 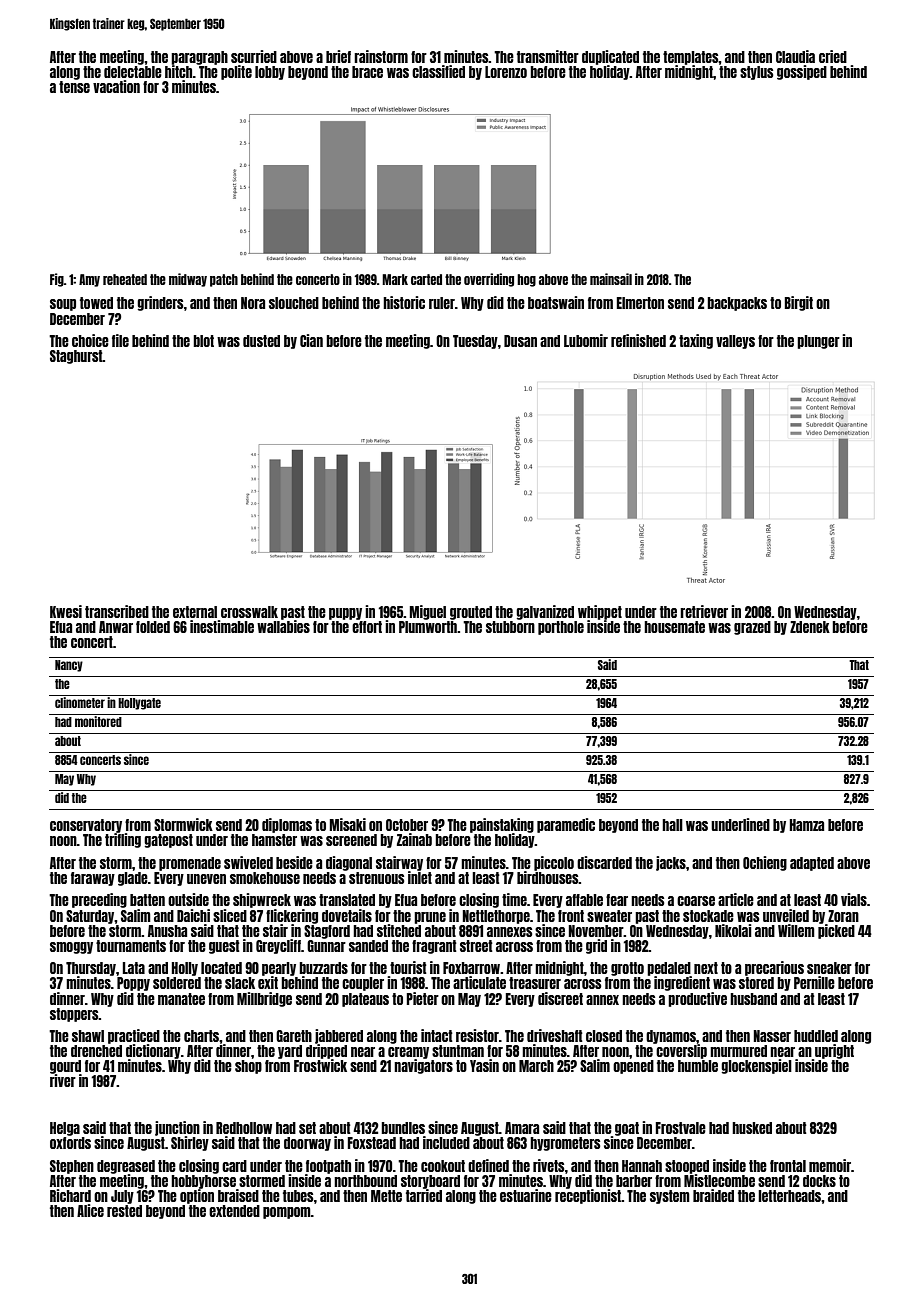 What do you see at coordinates (833, 56) in the image?
I see `cried` at bounding box center [833, 56].
